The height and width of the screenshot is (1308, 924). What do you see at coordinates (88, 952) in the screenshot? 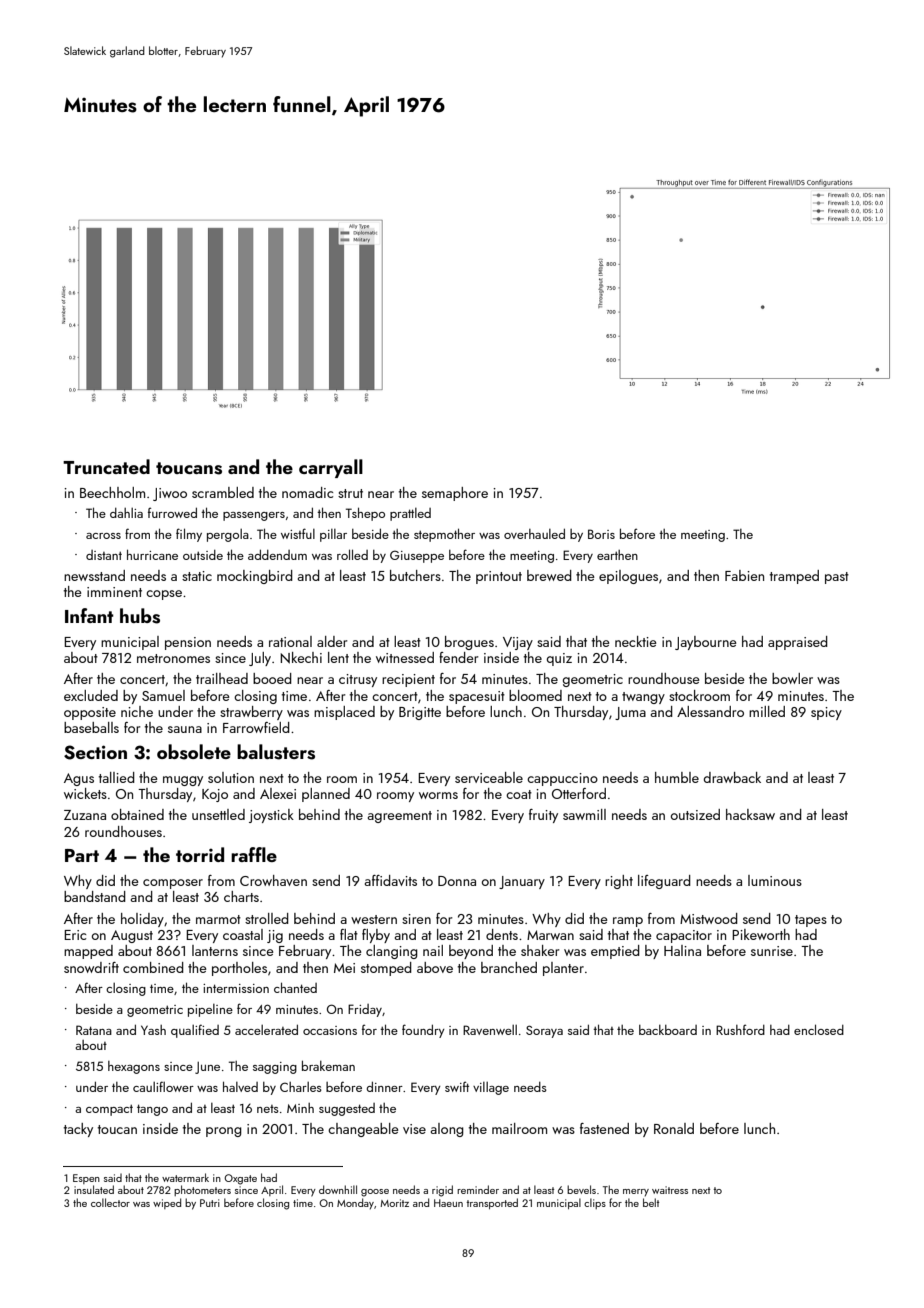
I see `mapped` at bounding box center [88, 952].
